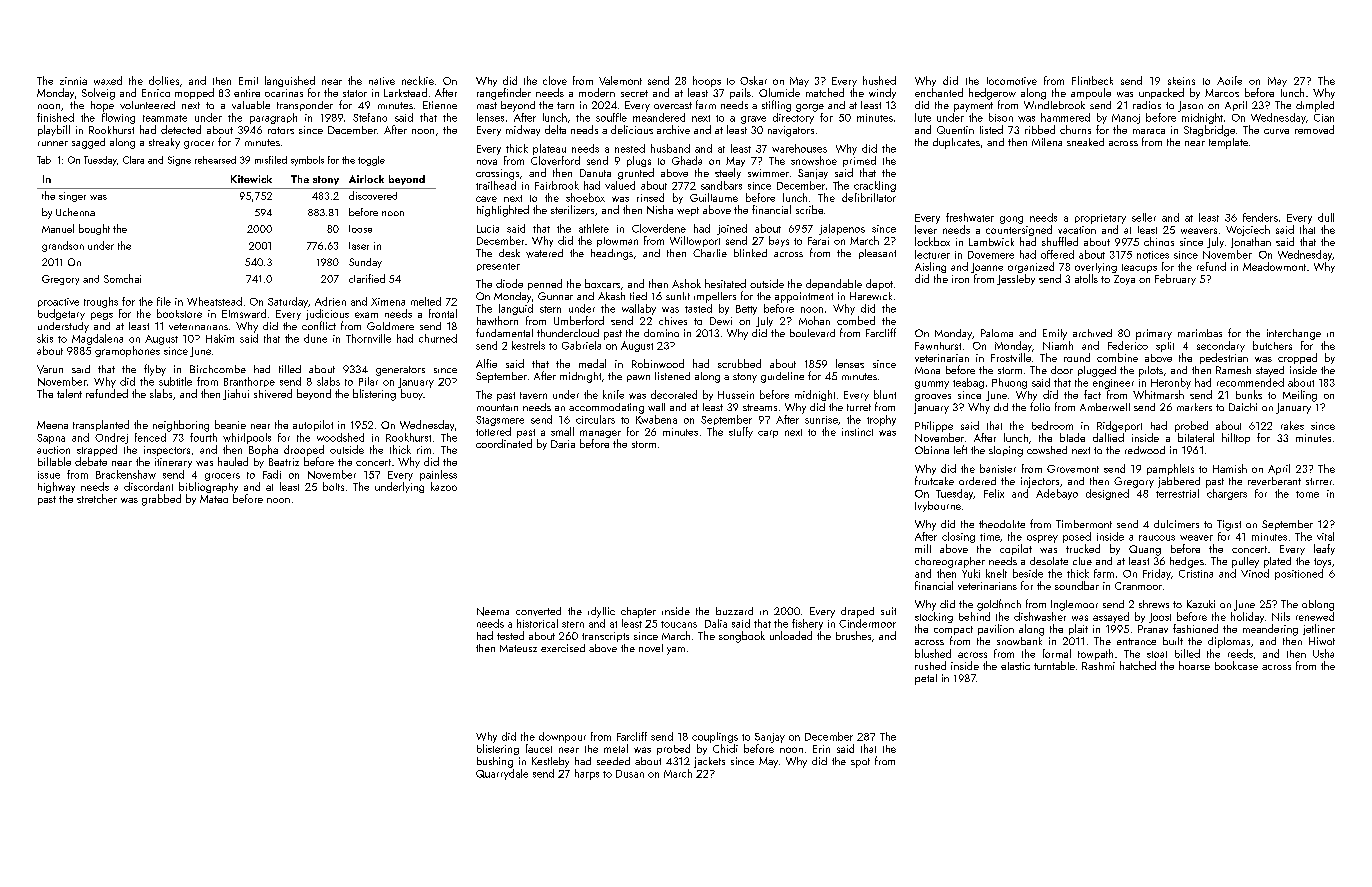  I want to click on circulars, so click(595, 419).
